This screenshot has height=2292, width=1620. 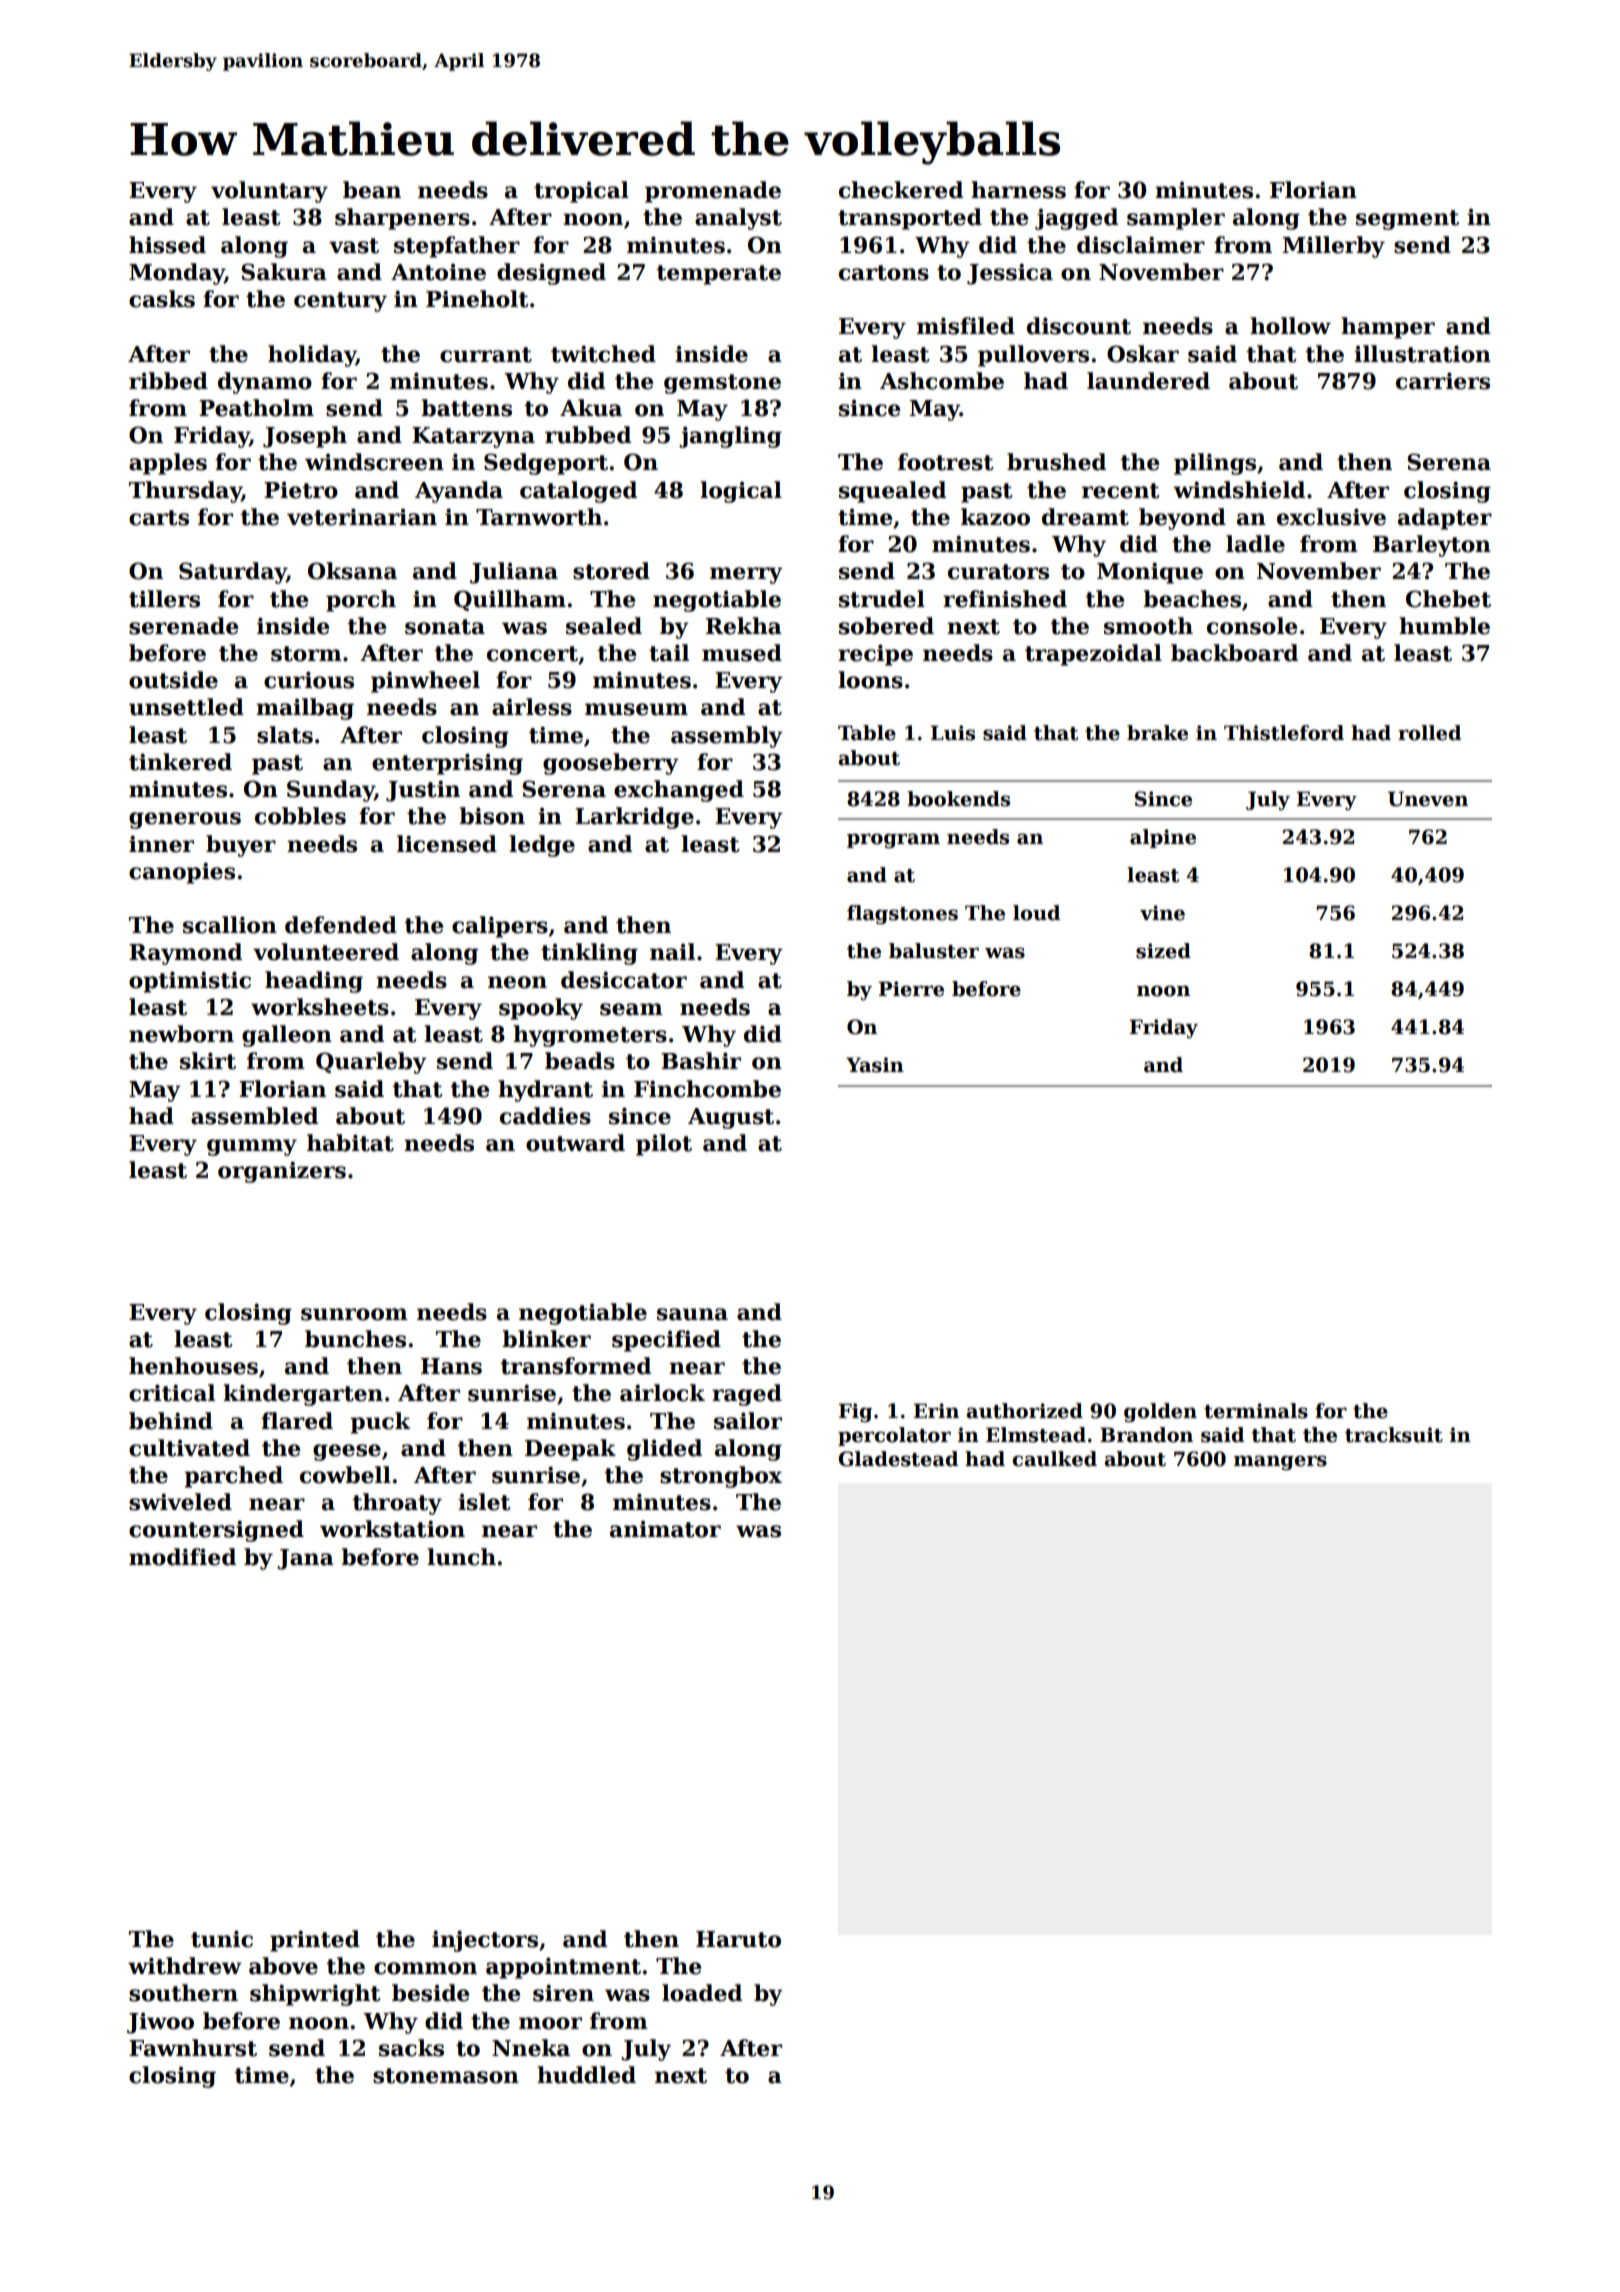 What do you see at coordinates (182, 873) in the screenshot?
I see `canopies` at bounding box center [182, 873].
